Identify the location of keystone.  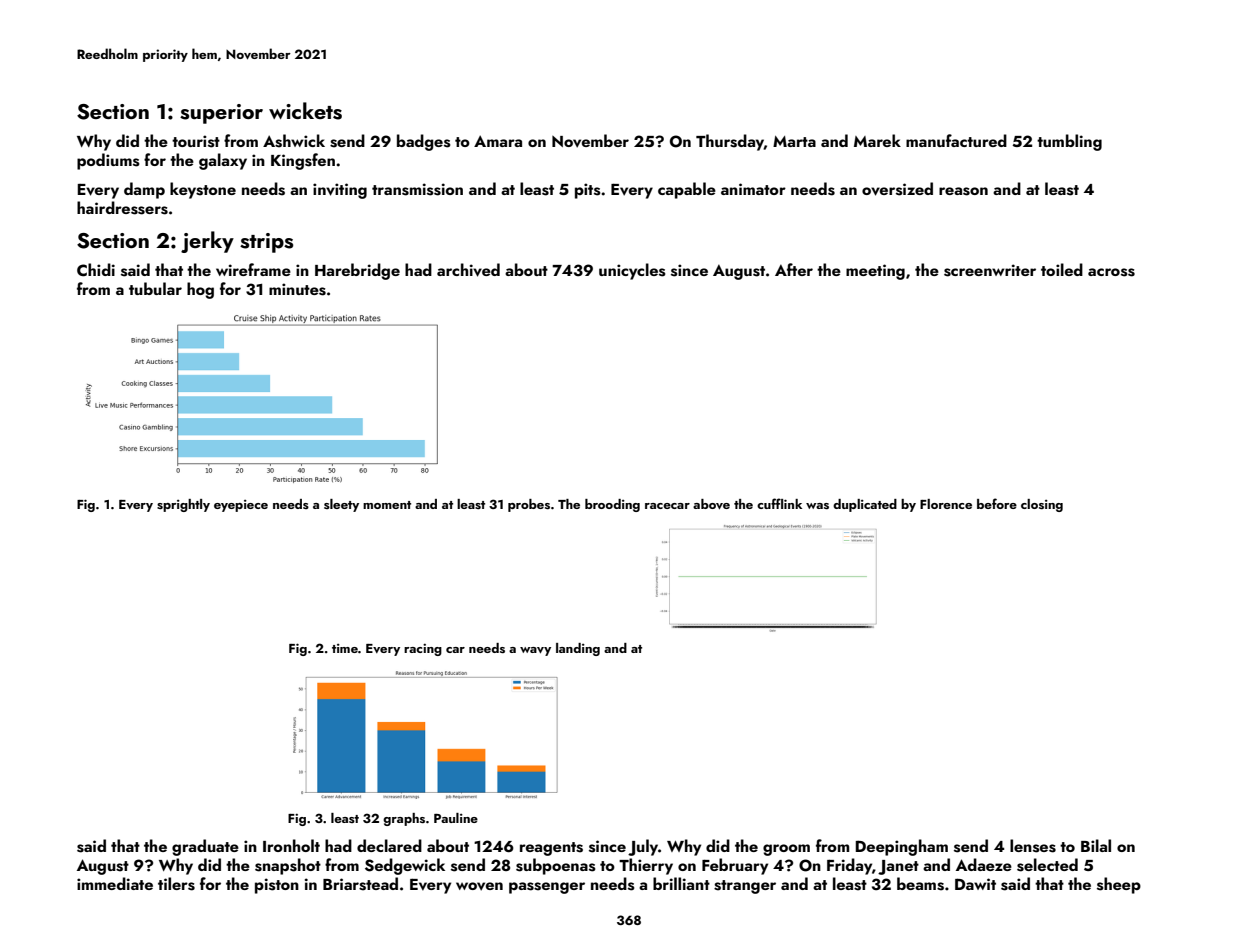
(203, 190).
